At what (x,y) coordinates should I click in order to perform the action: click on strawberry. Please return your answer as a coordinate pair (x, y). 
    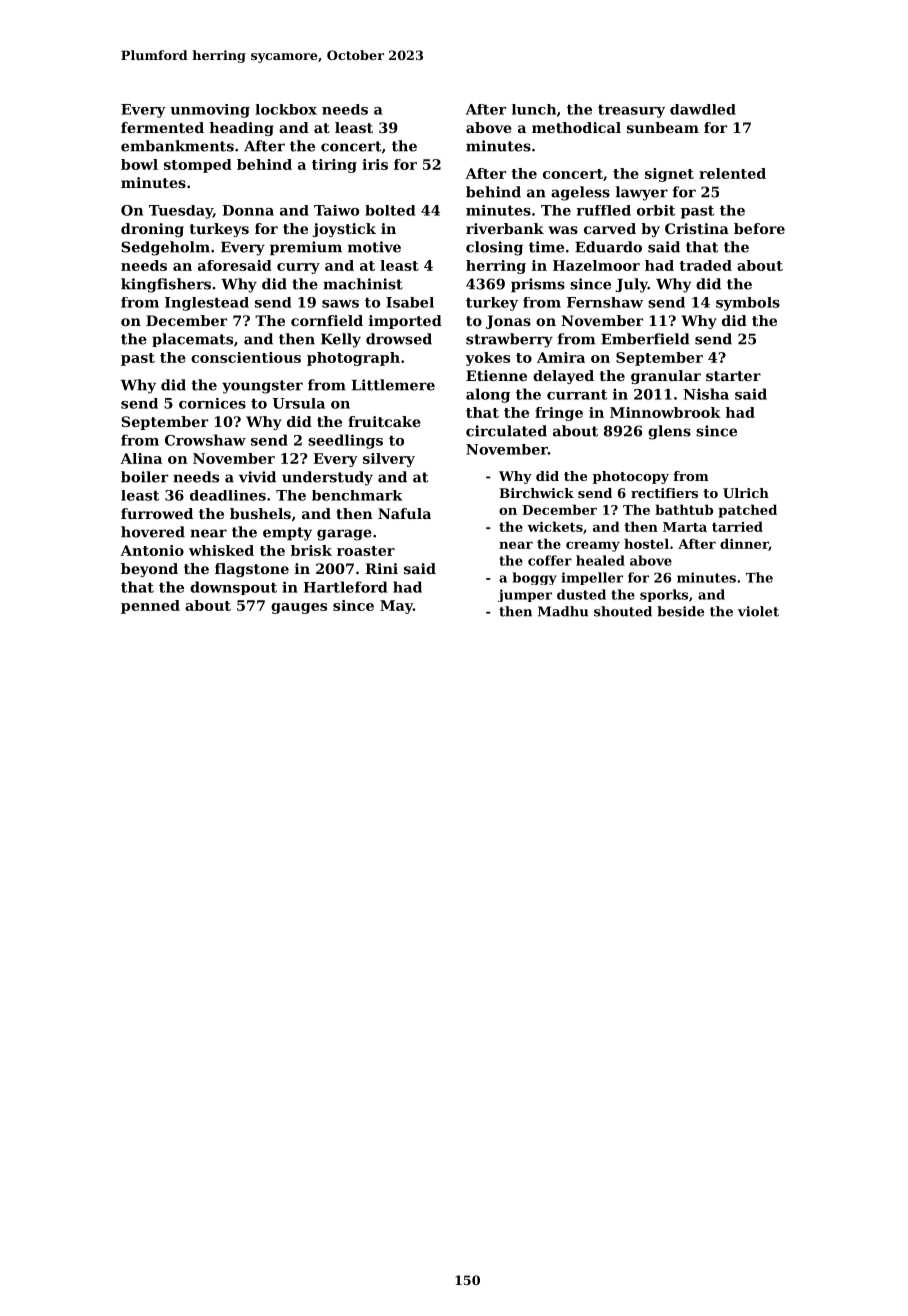
    Looking at the image, I should click on (509, 340).
